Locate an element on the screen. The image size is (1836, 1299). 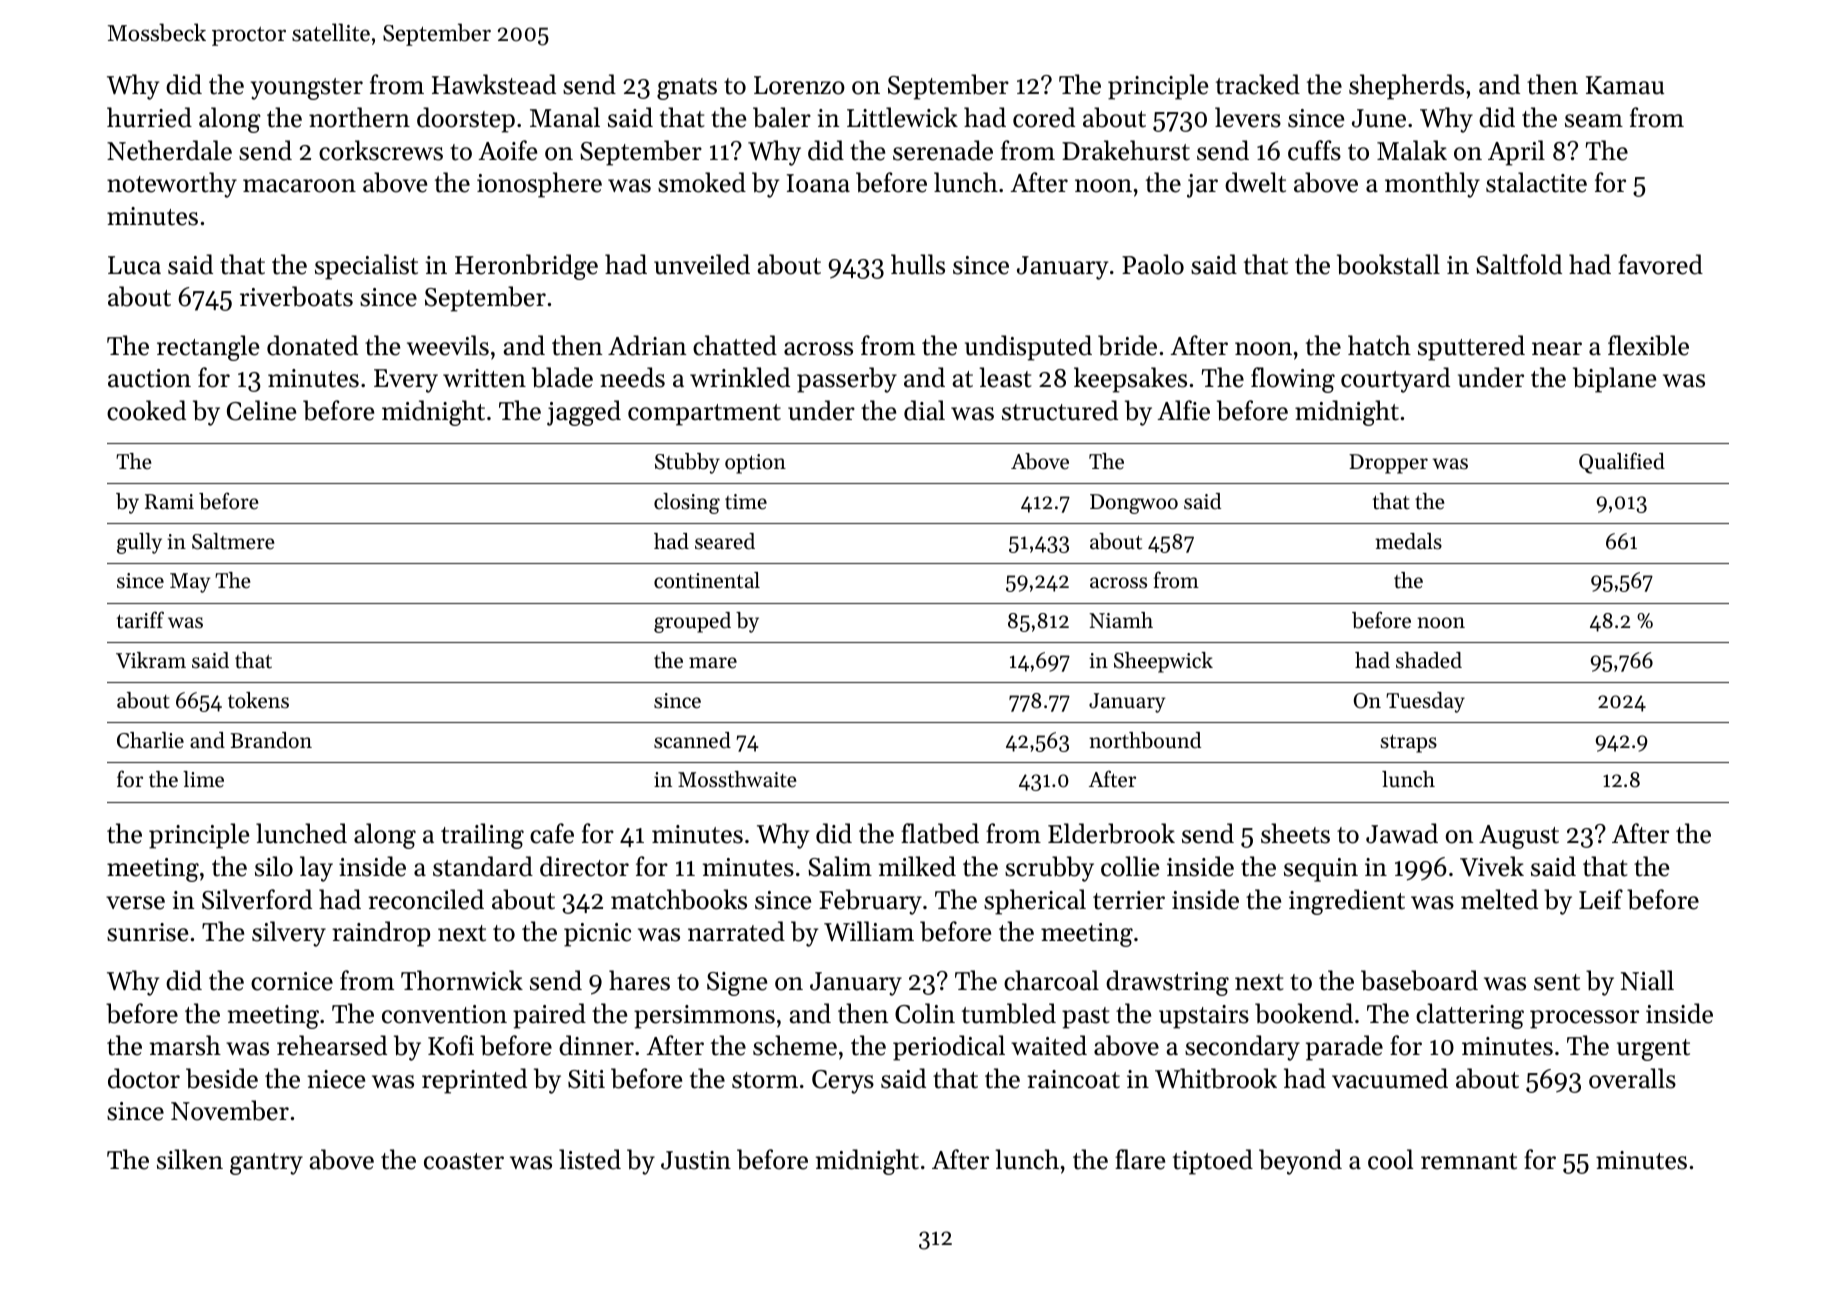
cafe is located at coordinates (552, 833).
